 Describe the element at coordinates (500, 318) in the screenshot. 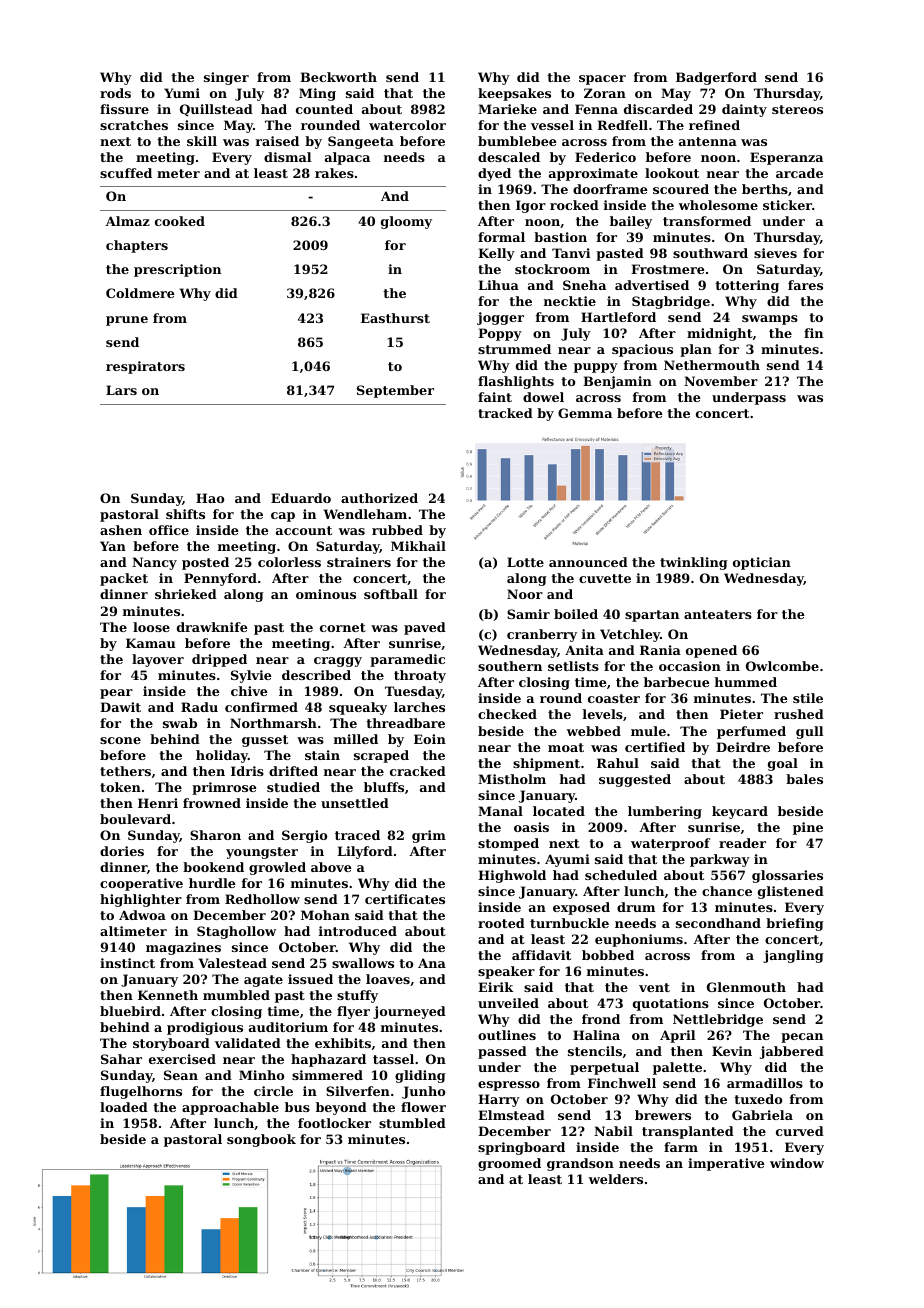

I see `jogger` at that location.
